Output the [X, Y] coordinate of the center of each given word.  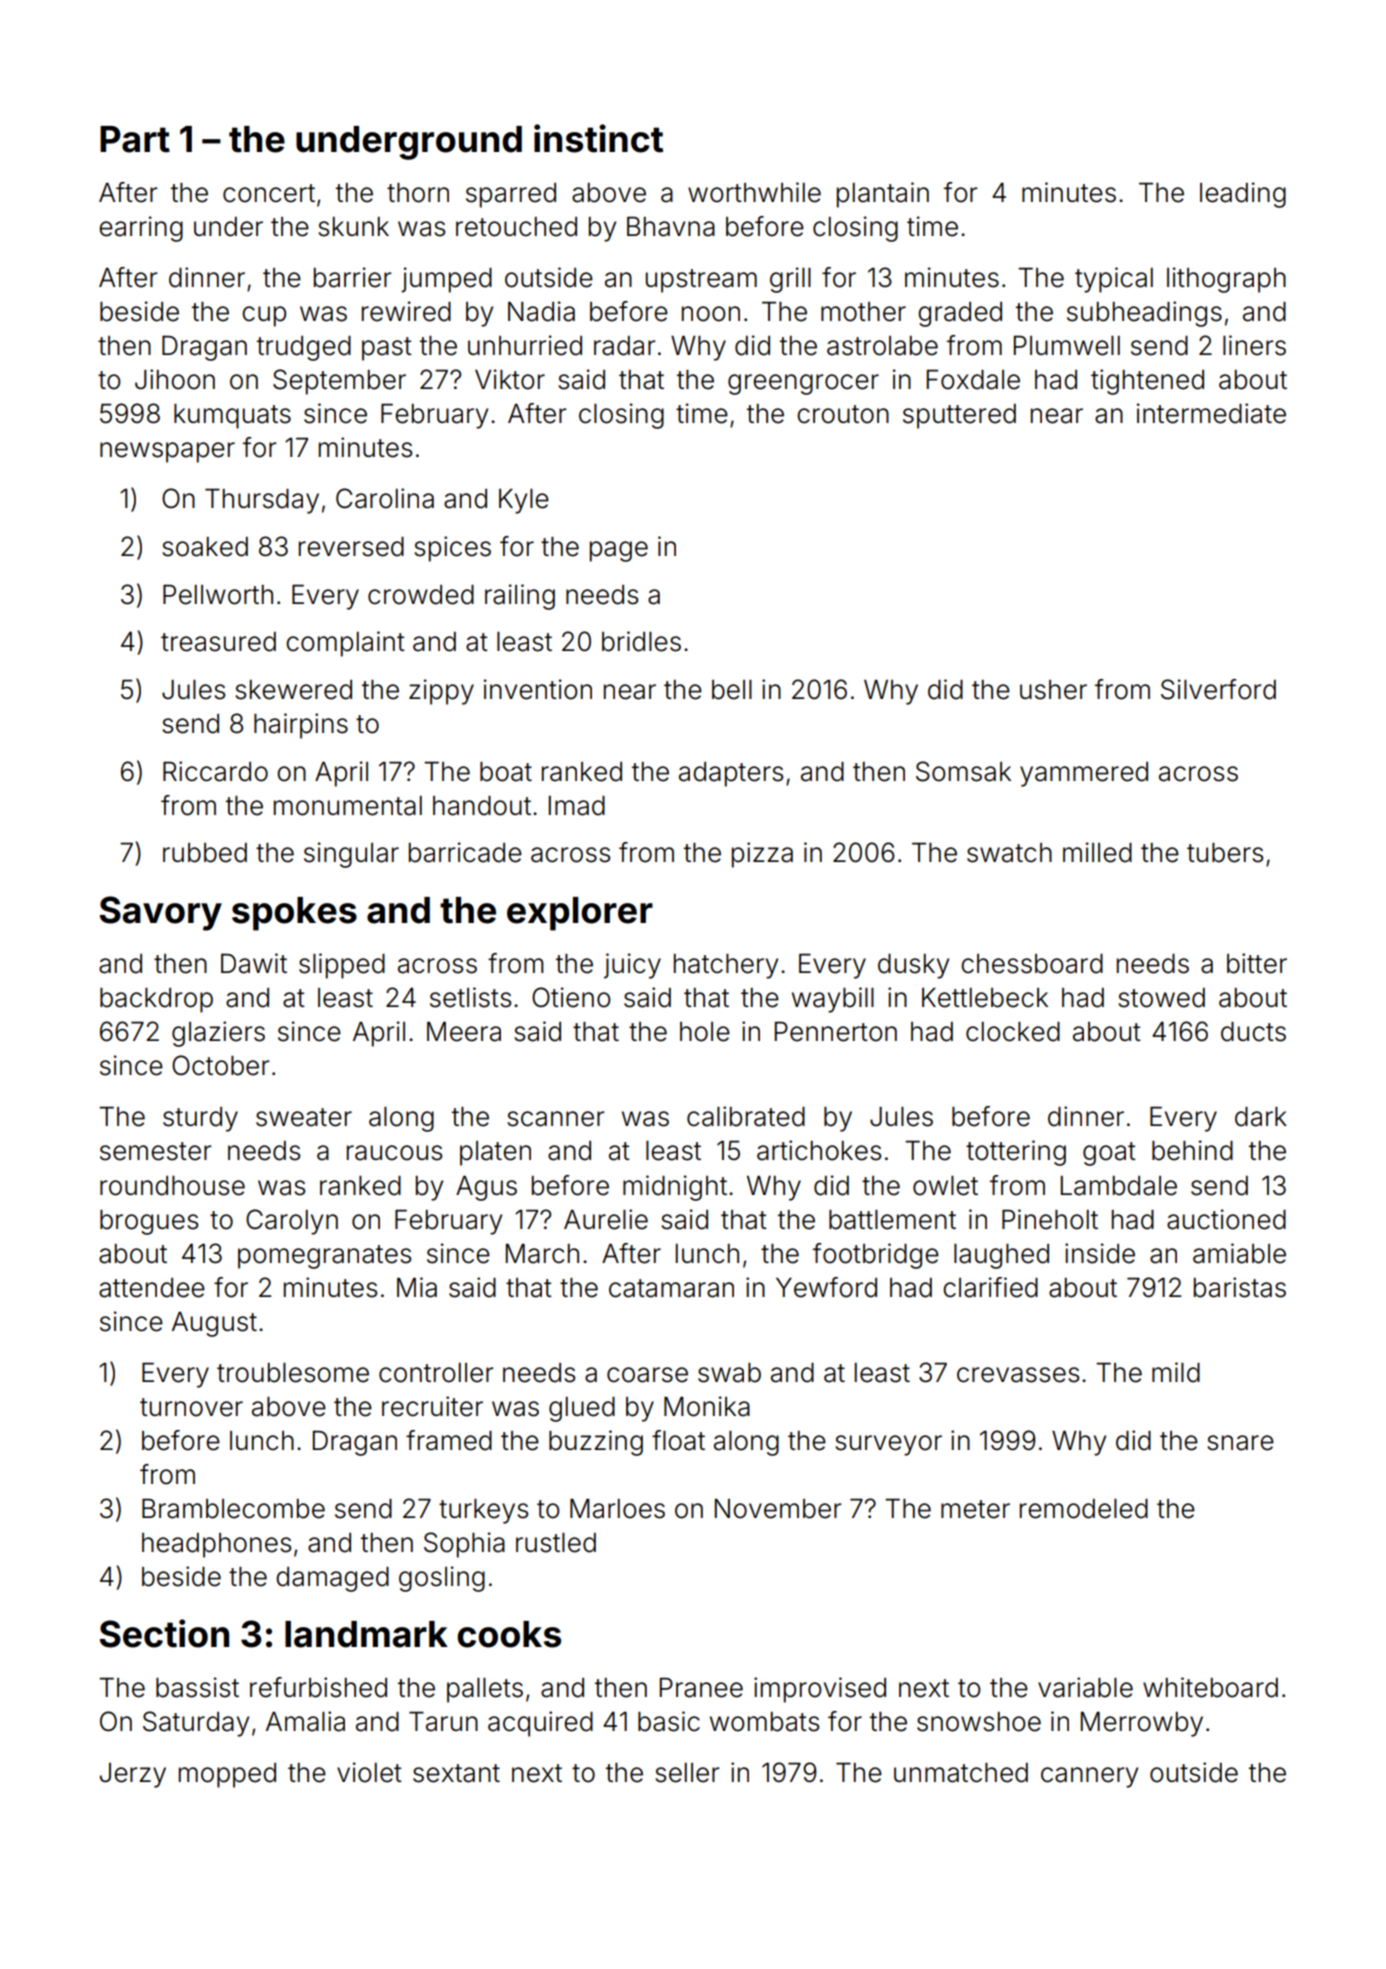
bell [732, 690]
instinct [598, 138]
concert [269, 193]
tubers [1225, 853]
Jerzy [133, 1775]
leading [1243, 195]
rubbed [205, 853]
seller [687, 1773]
